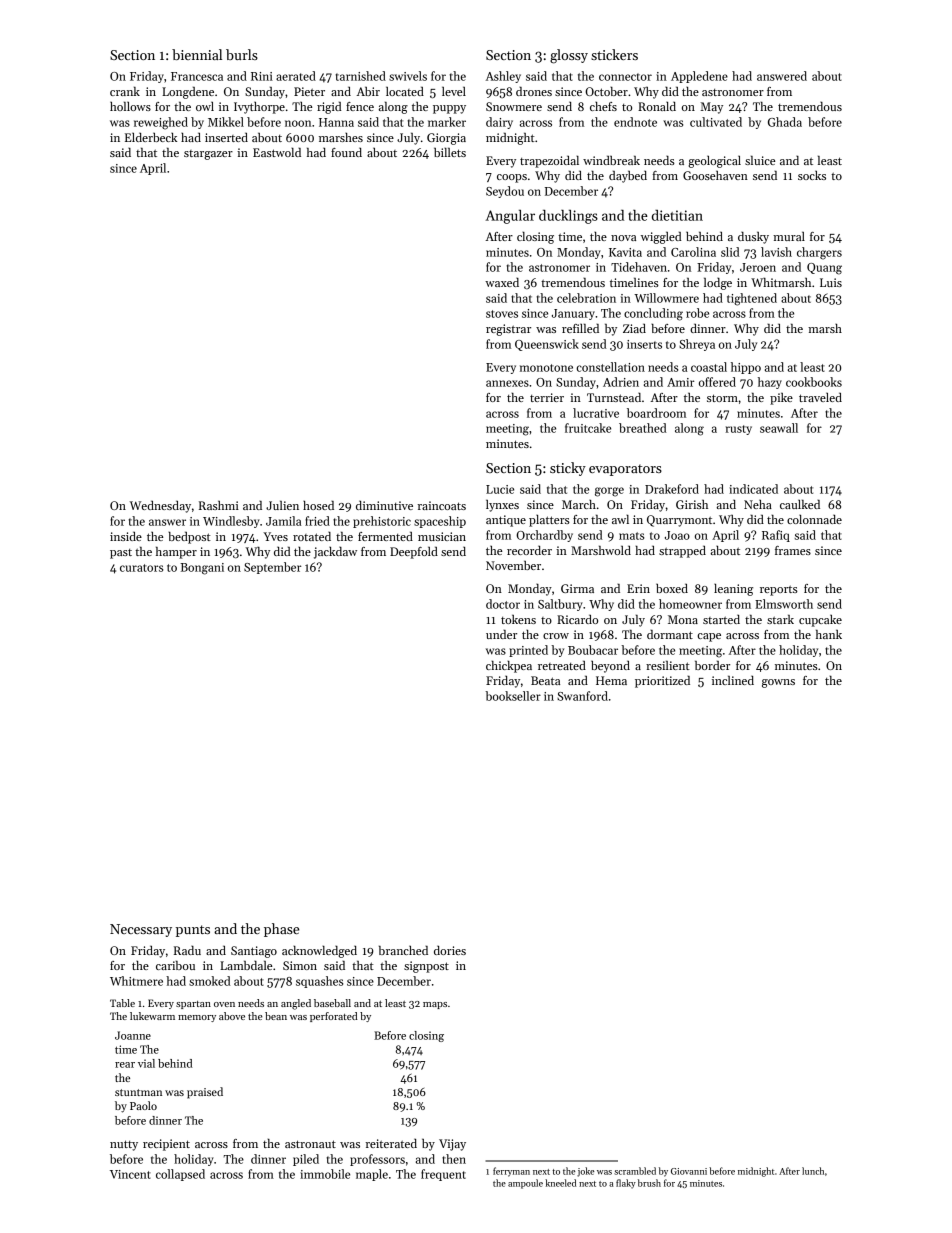 The image size is (952, 1233). Describe the element at coordinates (335, 552) in the document. I see `jackdaw` at that location.
